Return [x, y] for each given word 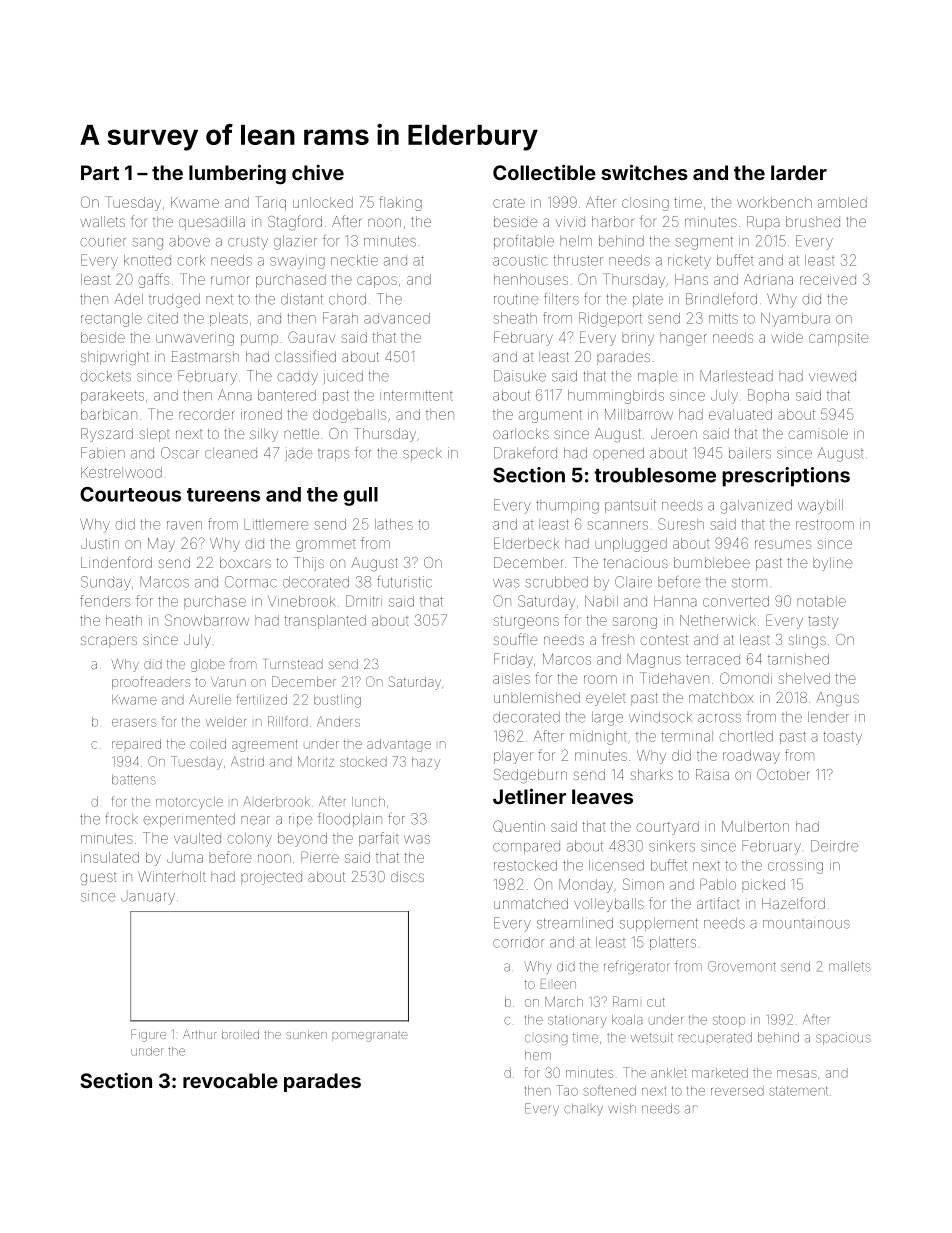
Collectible [544, 172]
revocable [230, 1080]
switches [644, 172]
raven [184, 525]
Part [100, 172]
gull [361, 496]
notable [821, 601]
